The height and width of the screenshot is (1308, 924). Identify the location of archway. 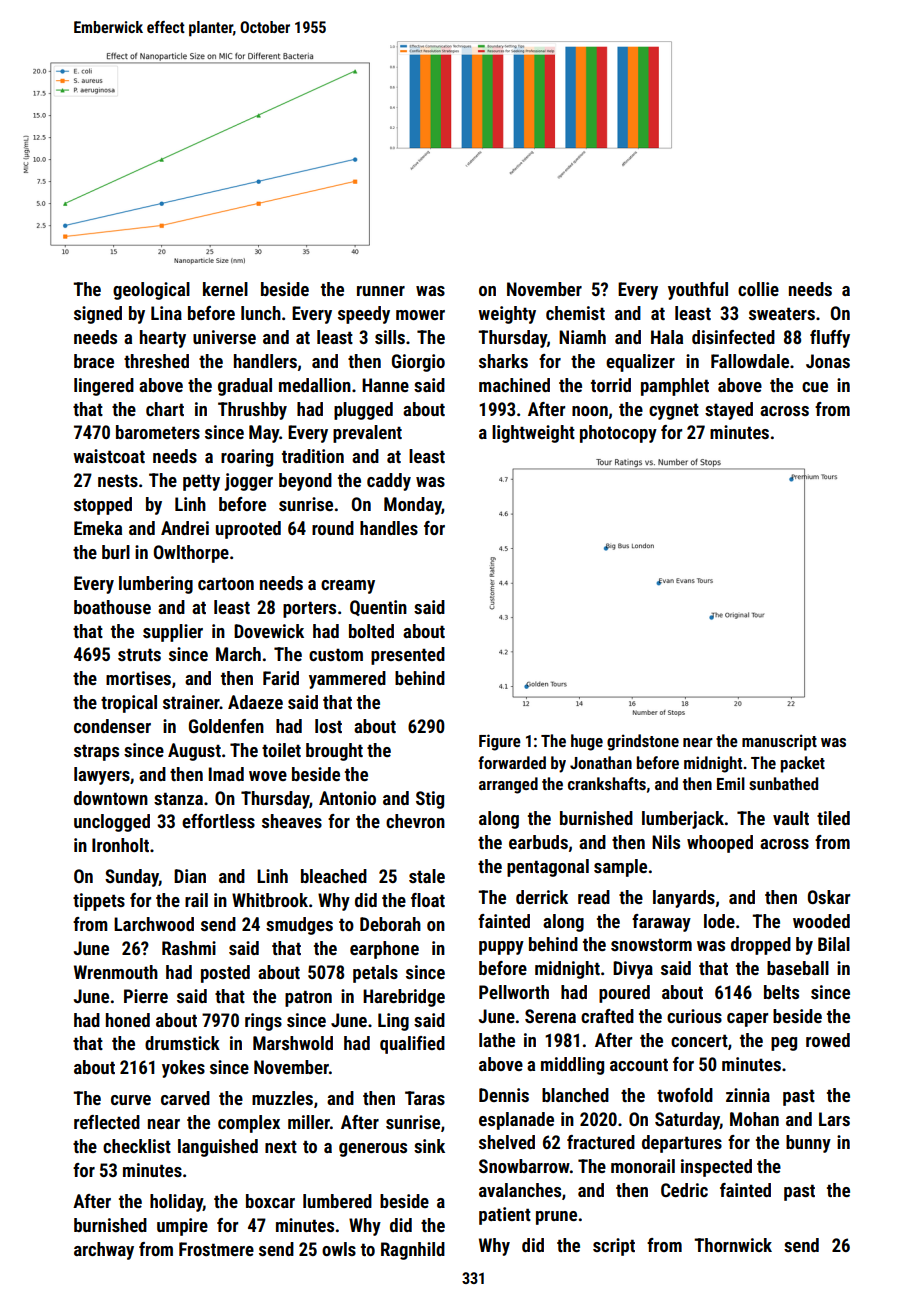
(104, 1251).
